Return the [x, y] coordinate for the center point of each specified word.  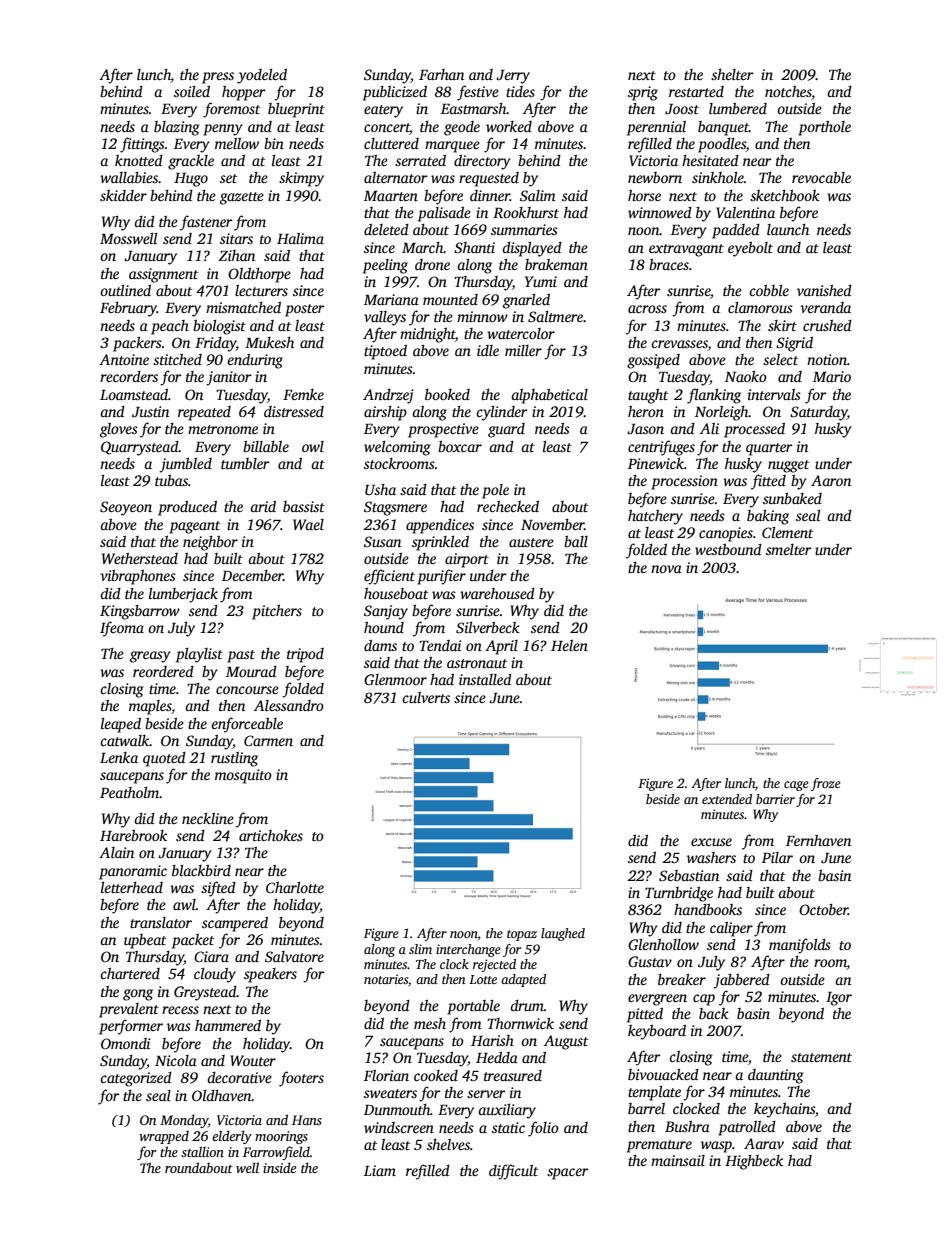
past [241, 656]
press [218, 78]
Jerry [513, 77]
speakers [270, 975]
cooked [436, 1075]
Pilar [777, 857]
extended [727, 799]
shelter [732, 74]
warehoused [497, 593]
